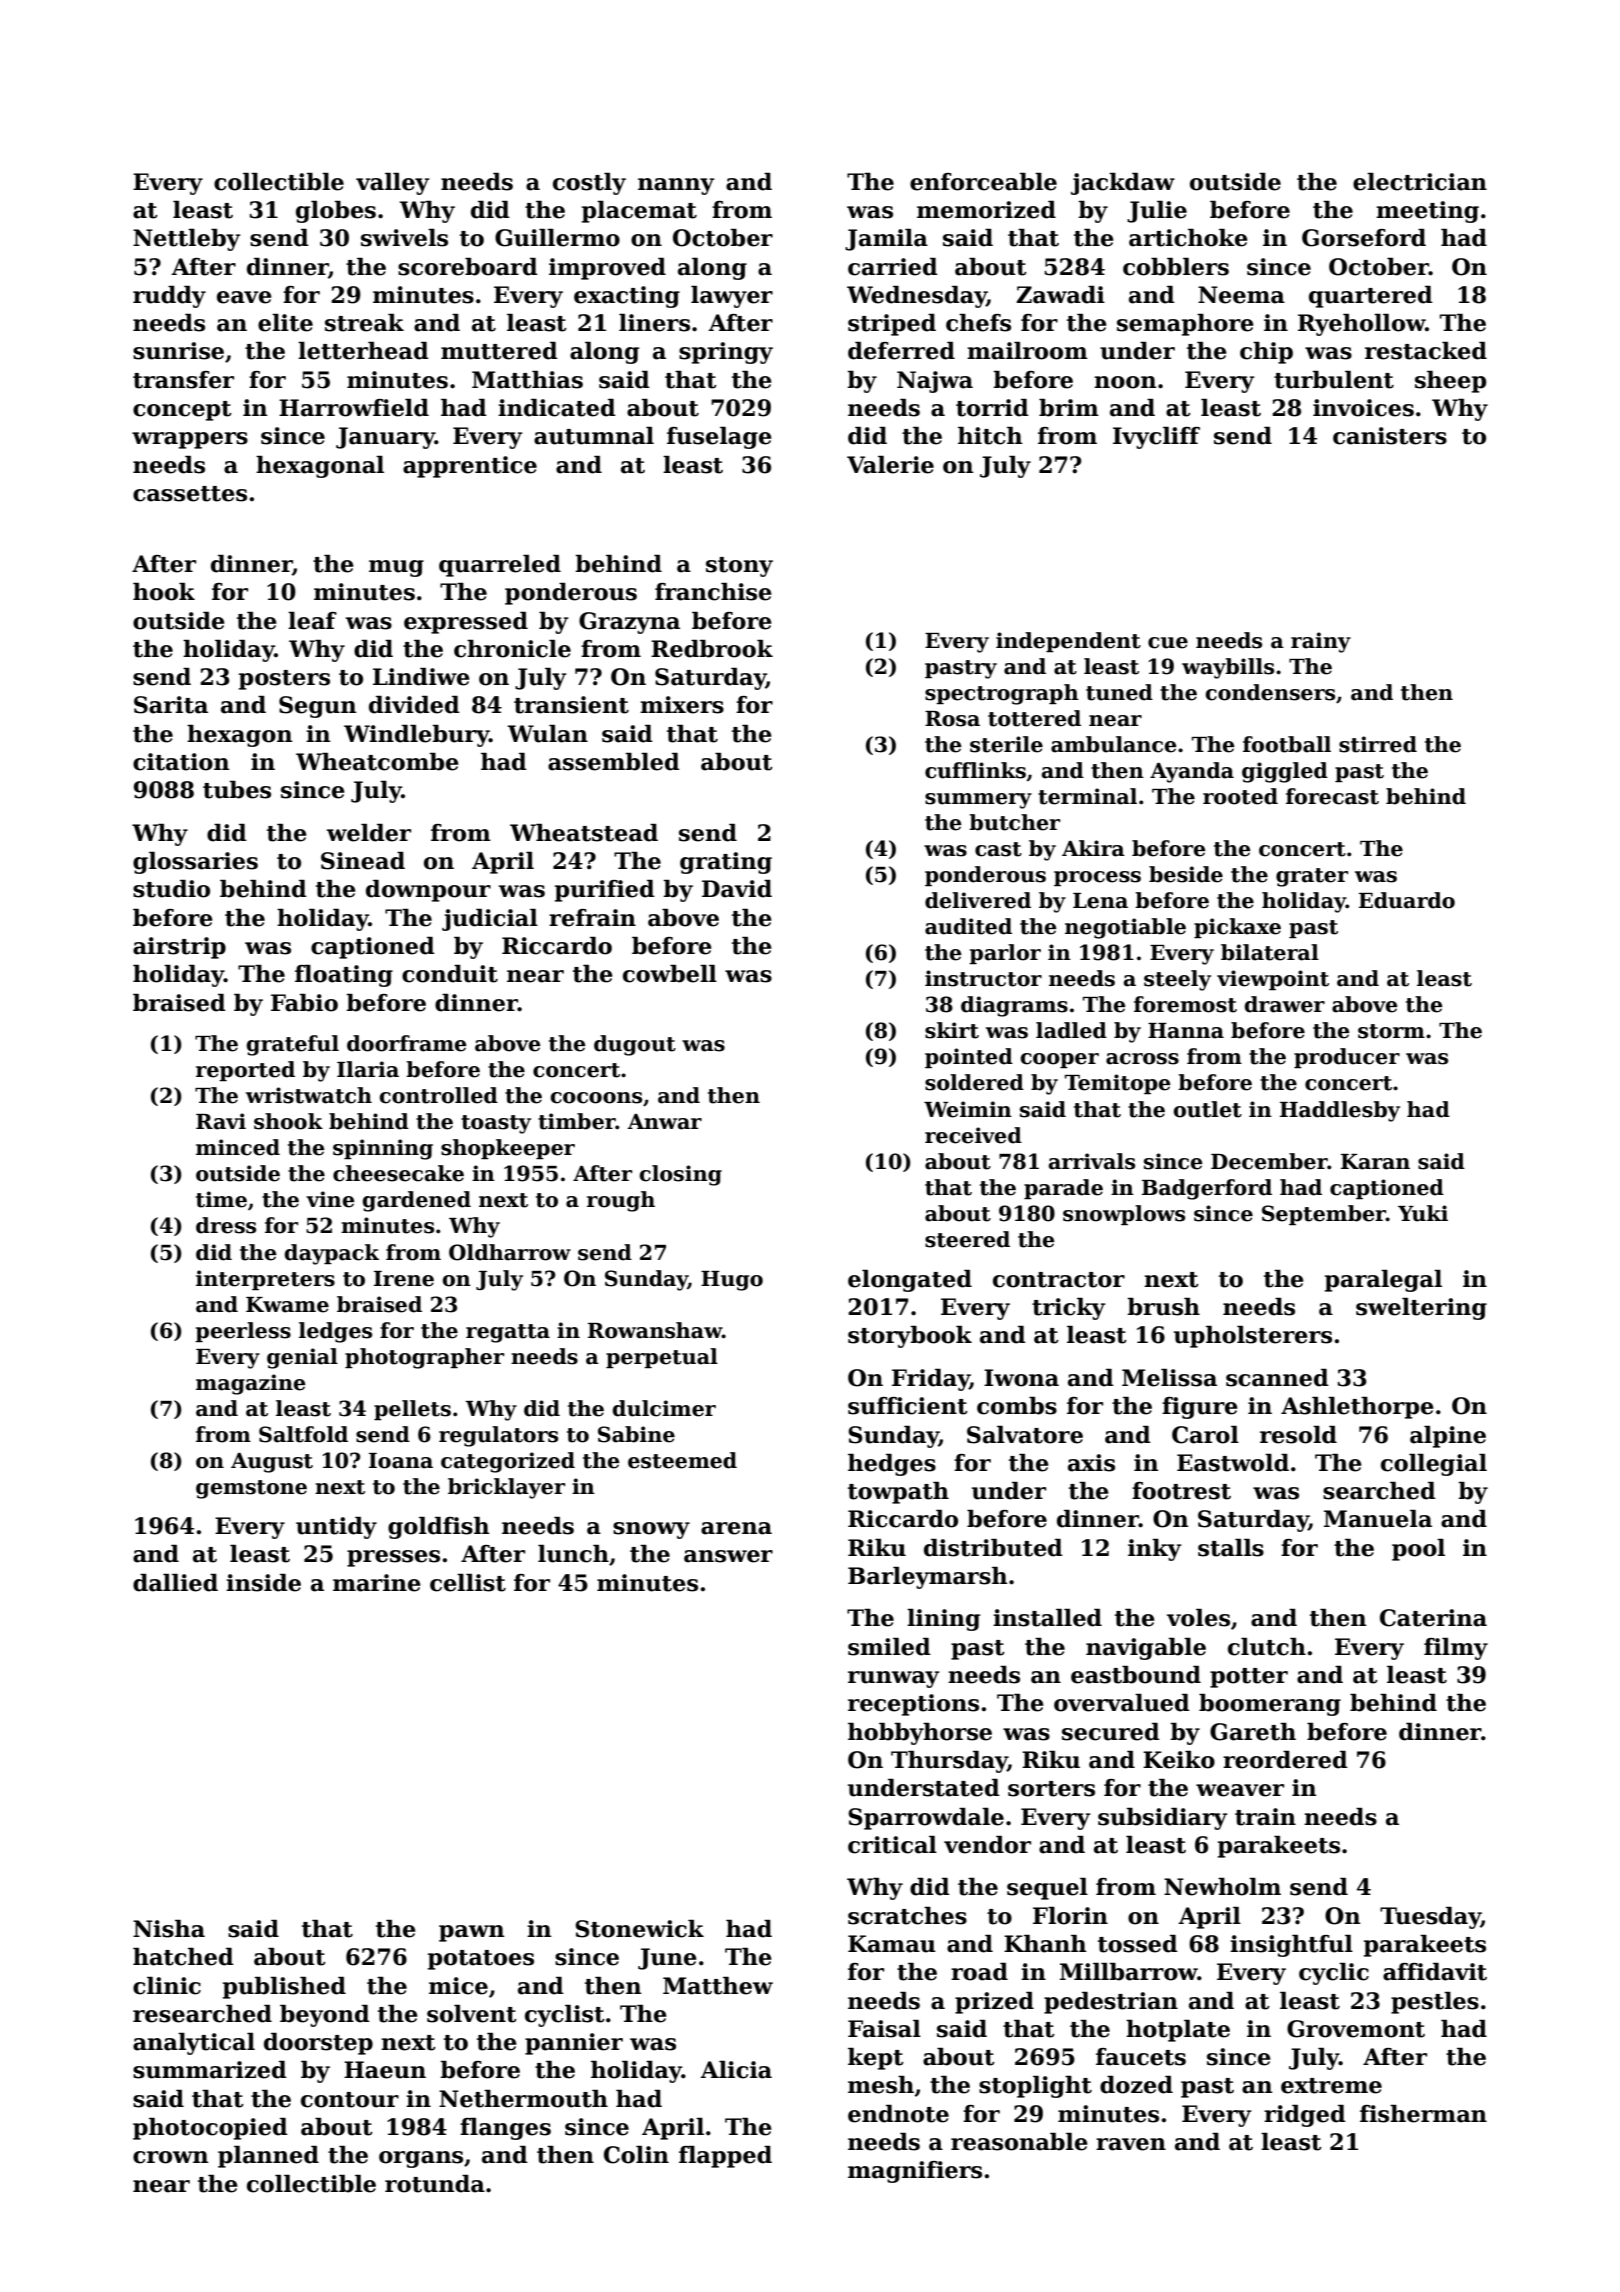  Describe the element at coordinates (393, 184) in the page. I see `valley` at that location.
